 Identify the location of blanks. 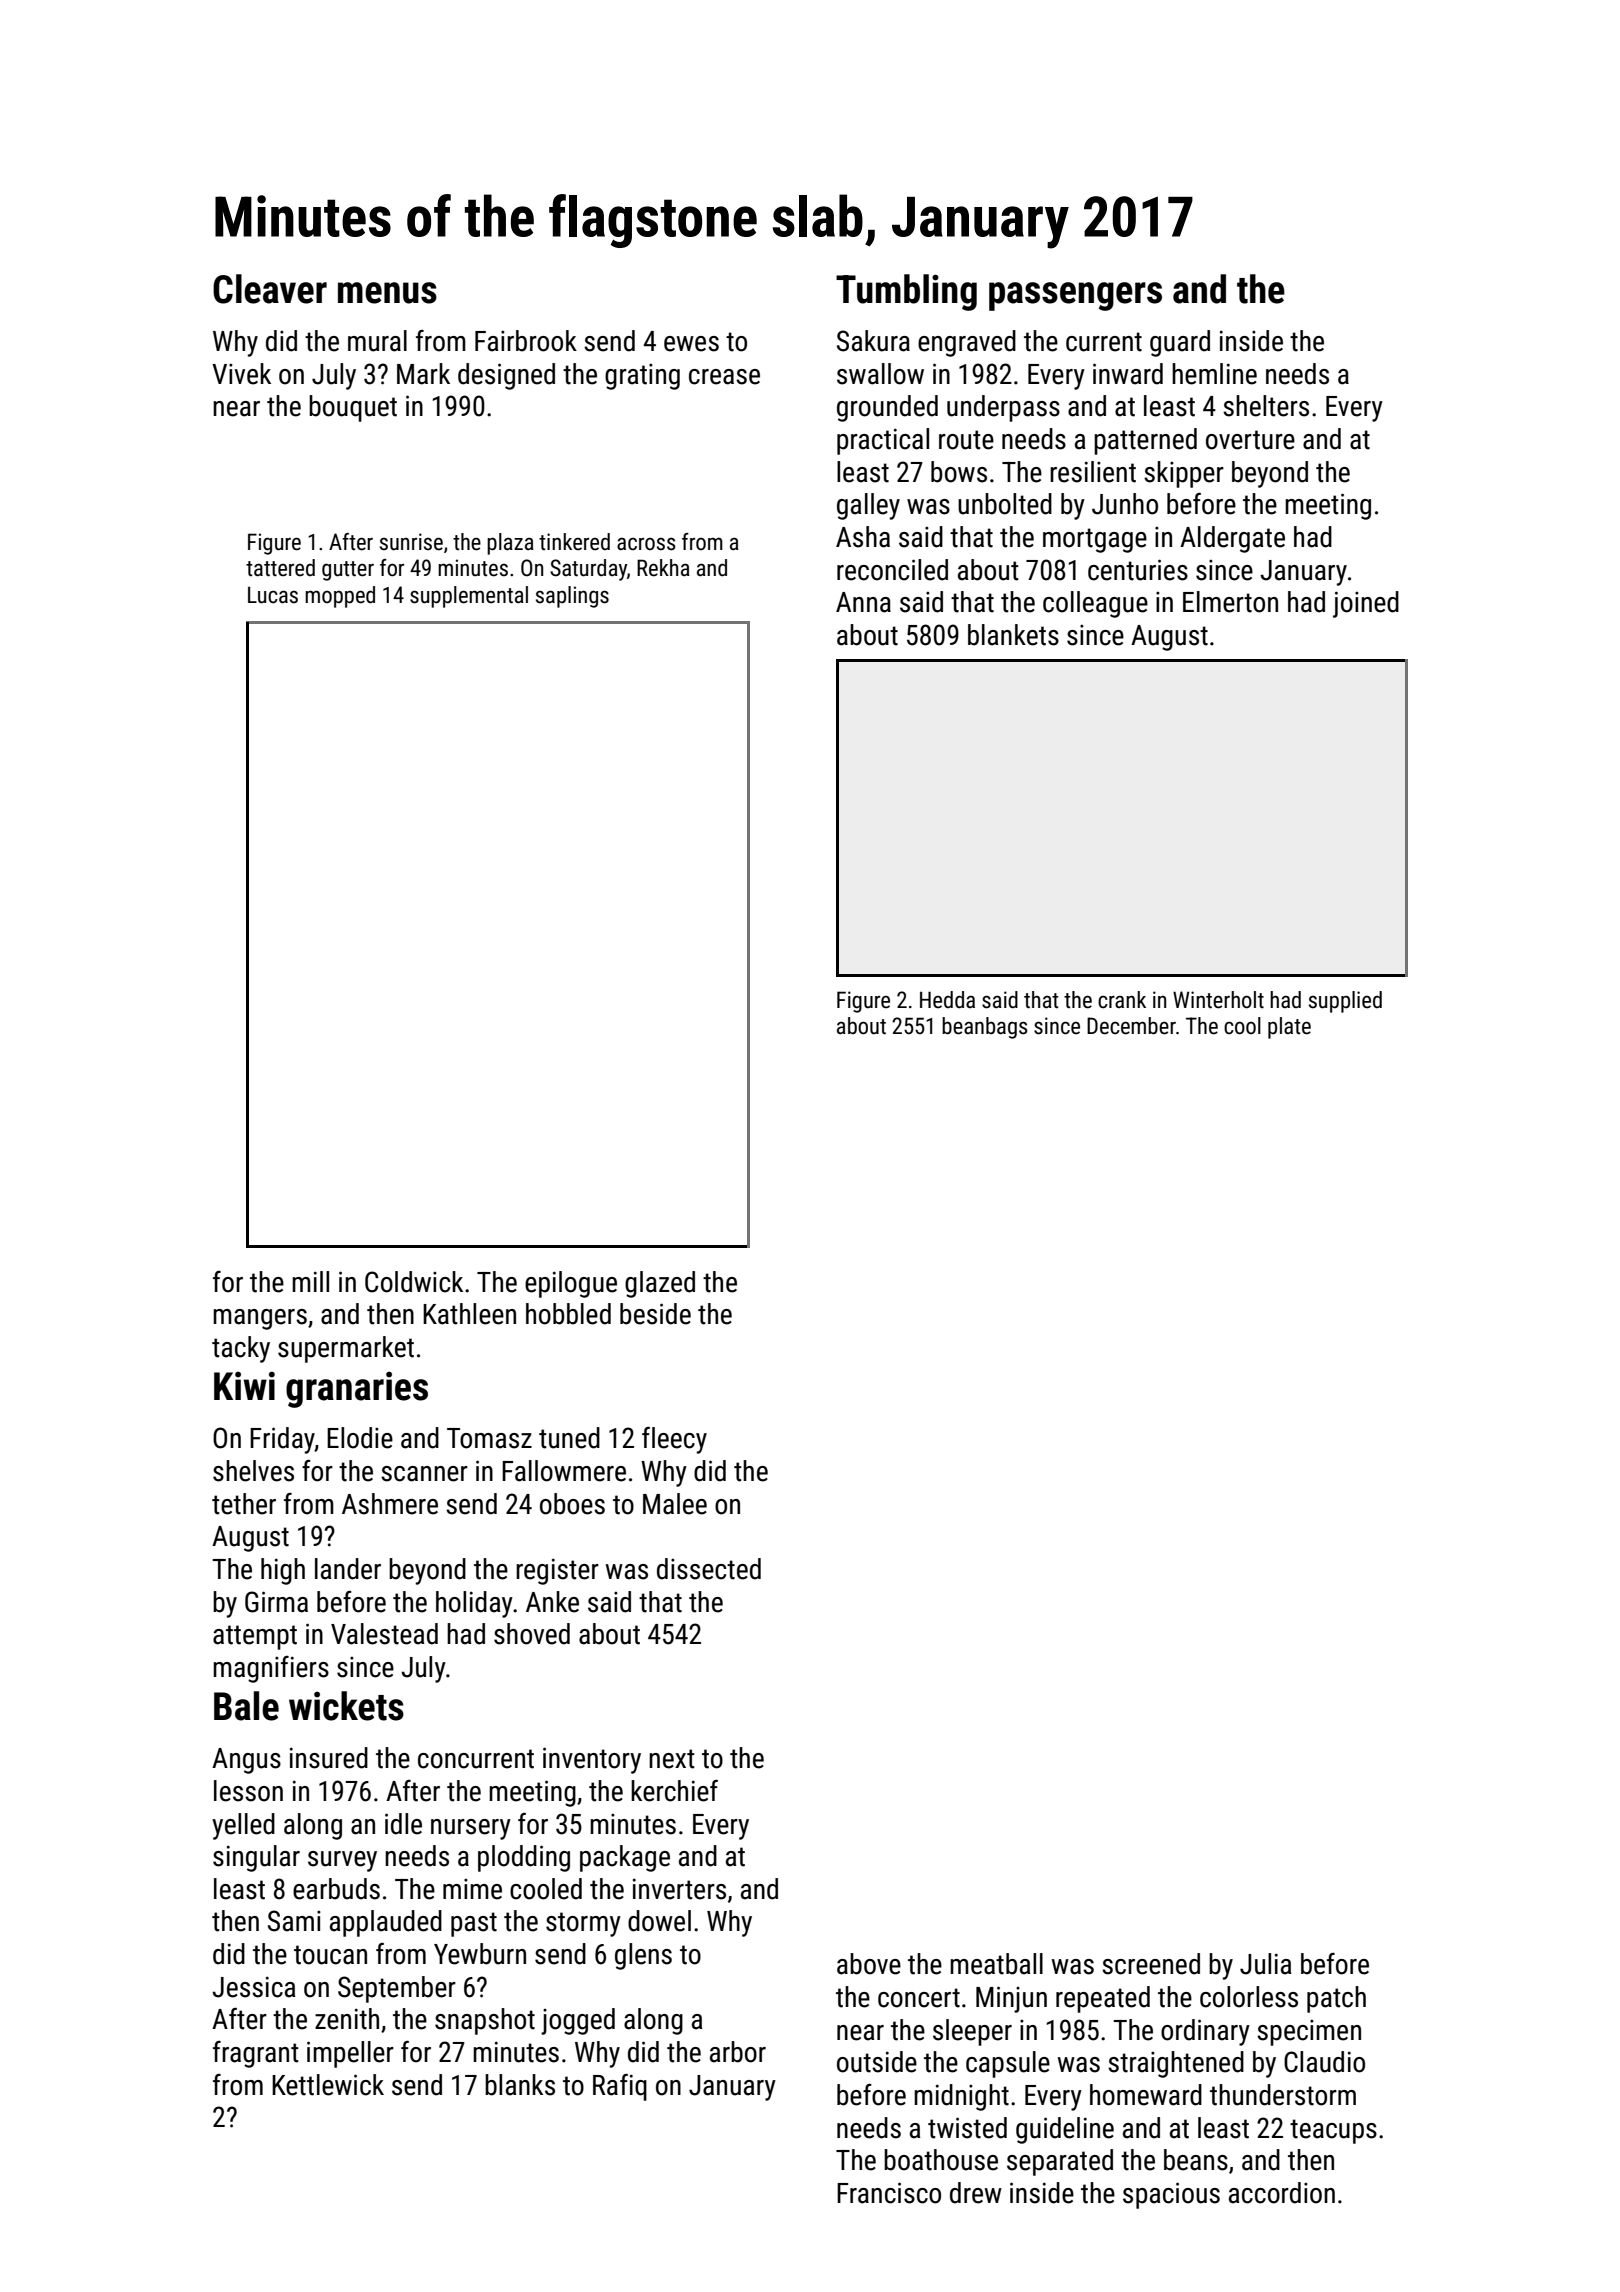
(520, 2085).
